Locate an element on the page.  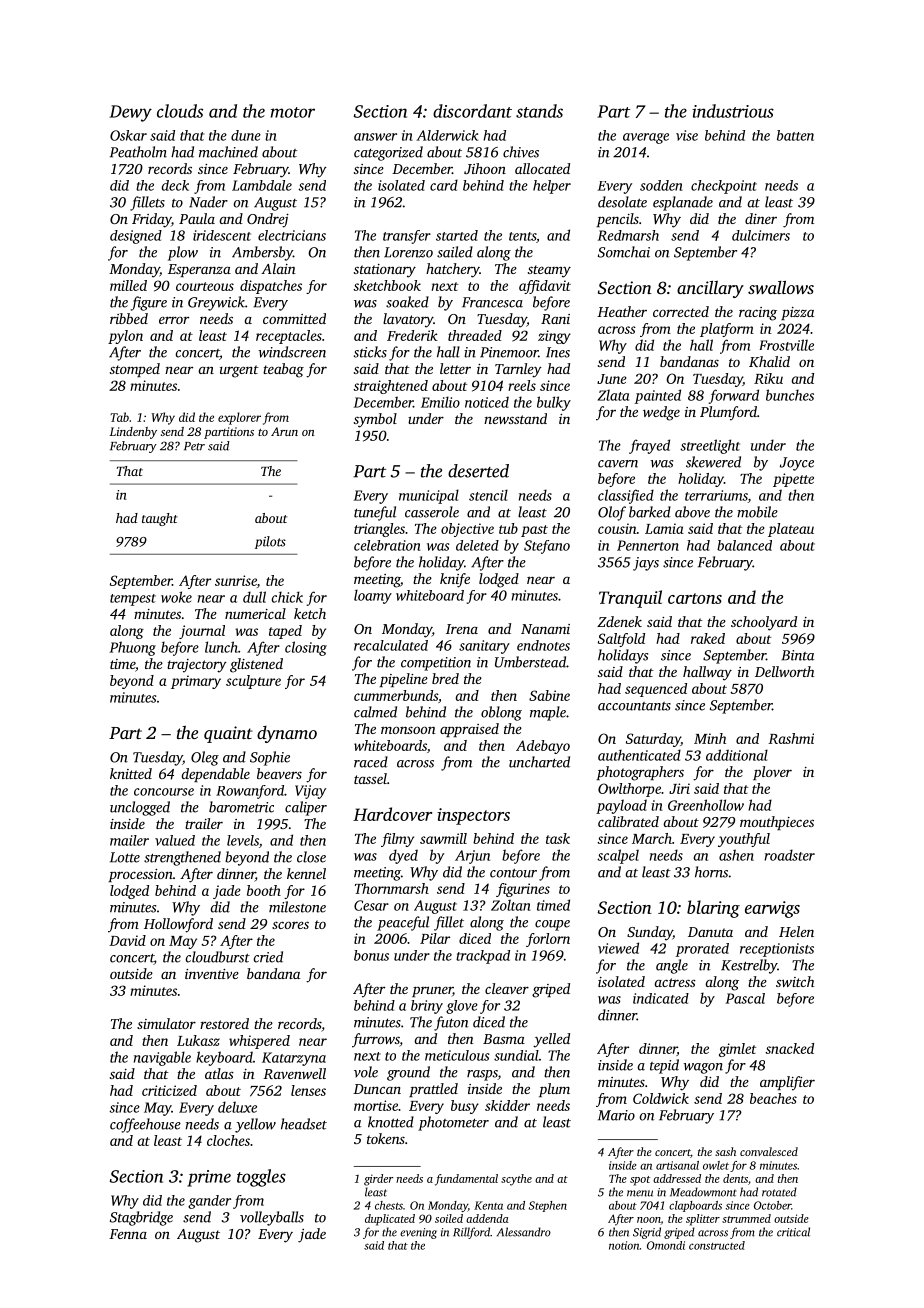
Kenta is located at coordinates (488, 1205).
